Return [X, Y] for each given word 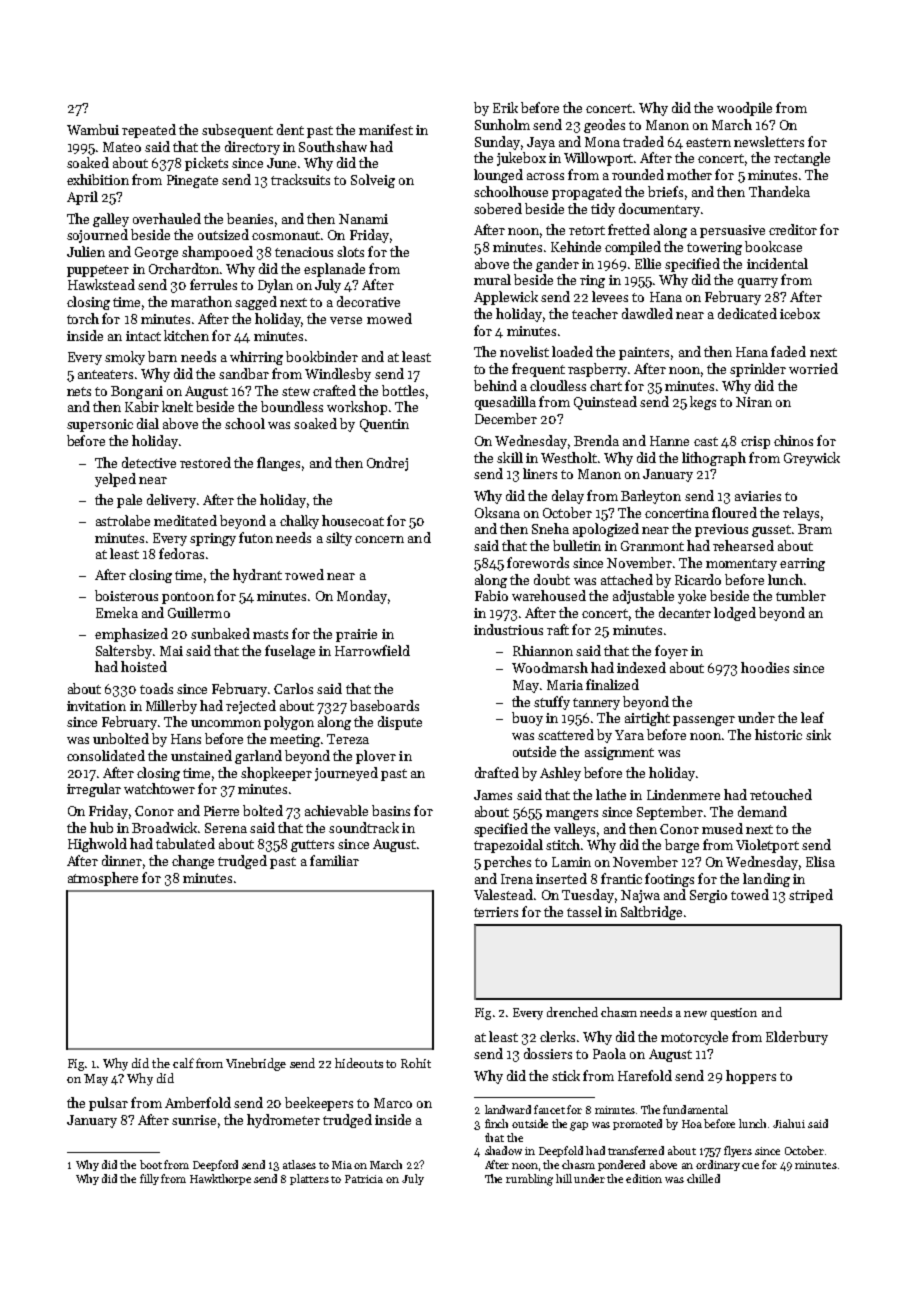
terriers [496, 912]
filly [149, 1179]
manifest [386, 129]
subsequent [237, 131]
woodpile [744, 109]
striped [811, 896]
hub [101, 827]
